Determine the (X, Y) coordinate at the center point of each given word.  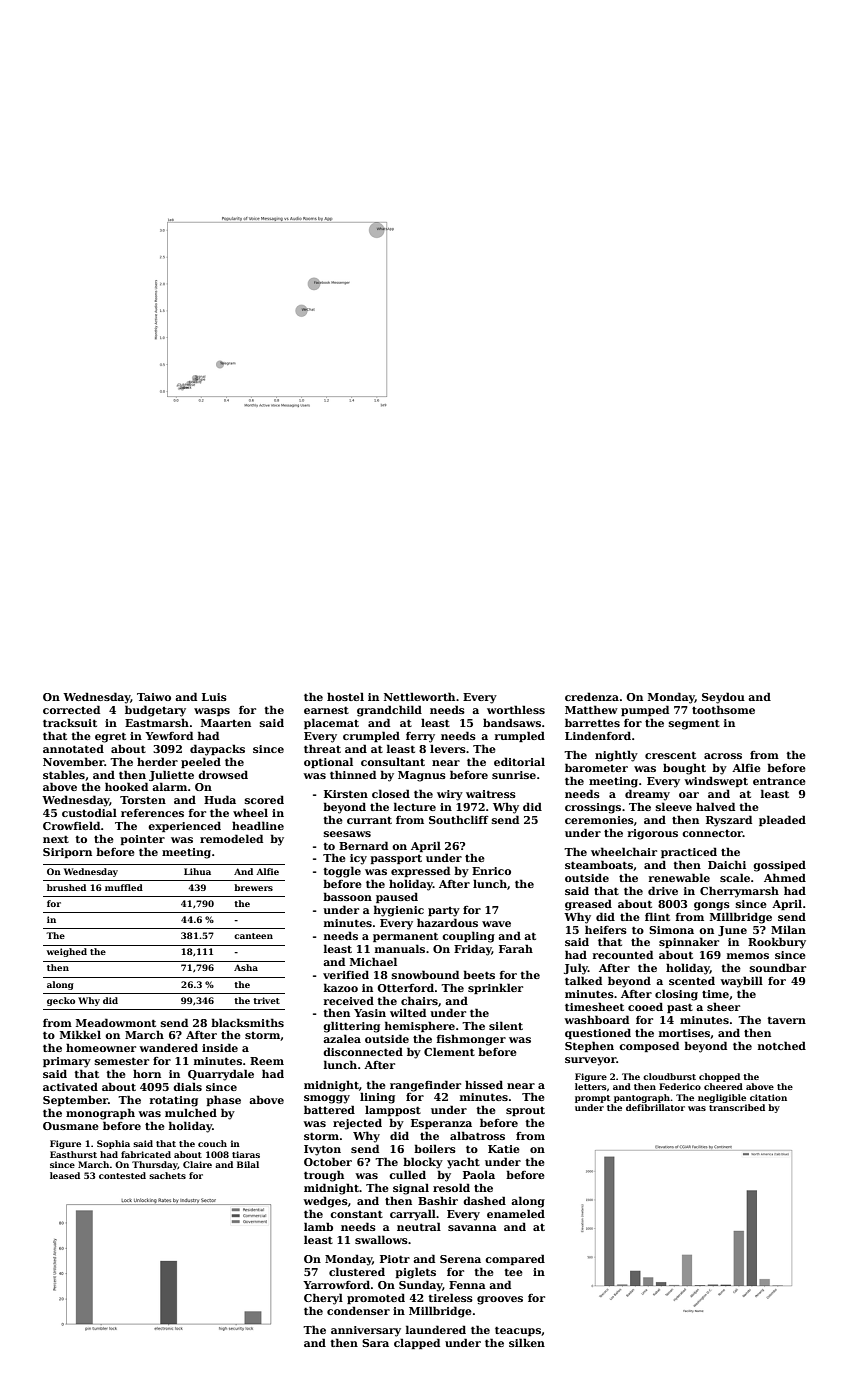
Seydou (723, 698)
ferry (420, 737)
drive (663, 890)
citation (768, 1097)
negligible (722, 1098)
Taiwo (154, 697)
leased (65, 1175)
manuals (400, 948)
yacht (463, 1163)
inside (220, 1047)
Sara (375, 1343)
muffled (124, 887)
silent (506, 1025)
